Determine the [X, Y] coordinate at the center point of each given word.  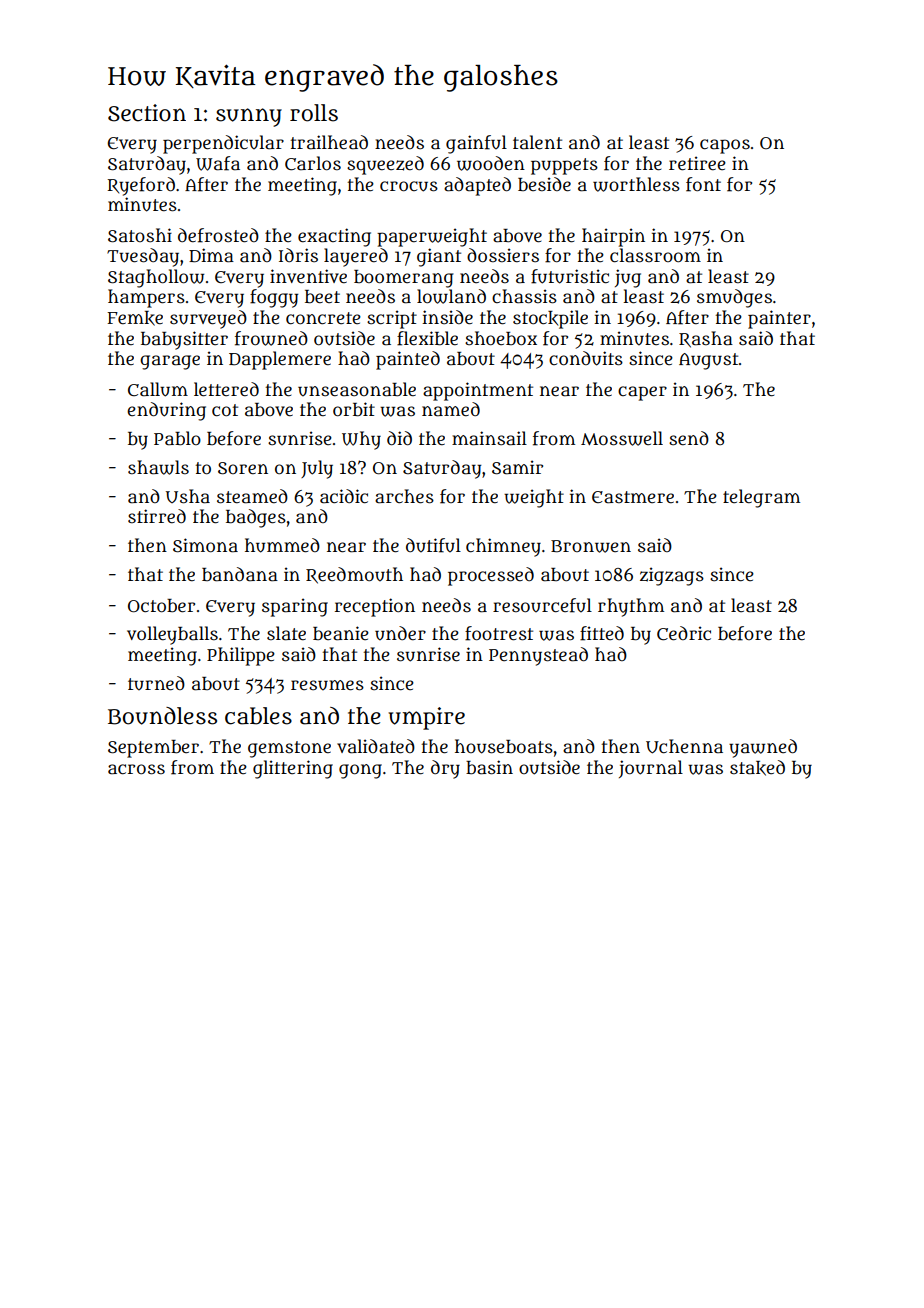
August [708, 361]
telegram [761, 498]
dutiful [433, 545]
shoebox [501, 338]
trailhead [329, 142]
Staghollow [156, 278]
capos [725, 146]
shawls [158, 467]
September [153, 749]
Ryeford [141, 186]
